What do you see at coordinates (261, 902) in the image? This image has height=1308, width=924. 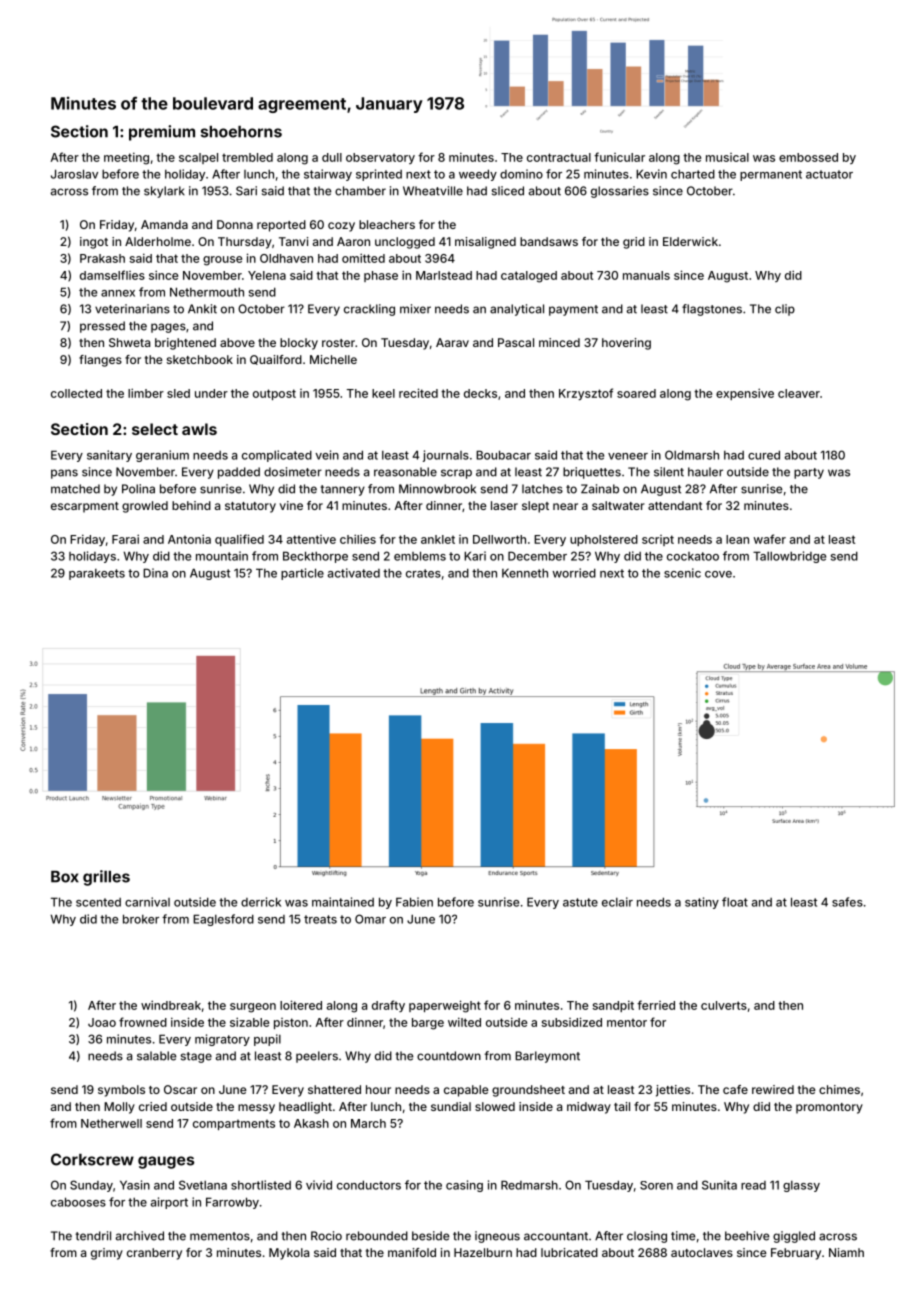 I see `derrick` at bounding box center [261, 902].
